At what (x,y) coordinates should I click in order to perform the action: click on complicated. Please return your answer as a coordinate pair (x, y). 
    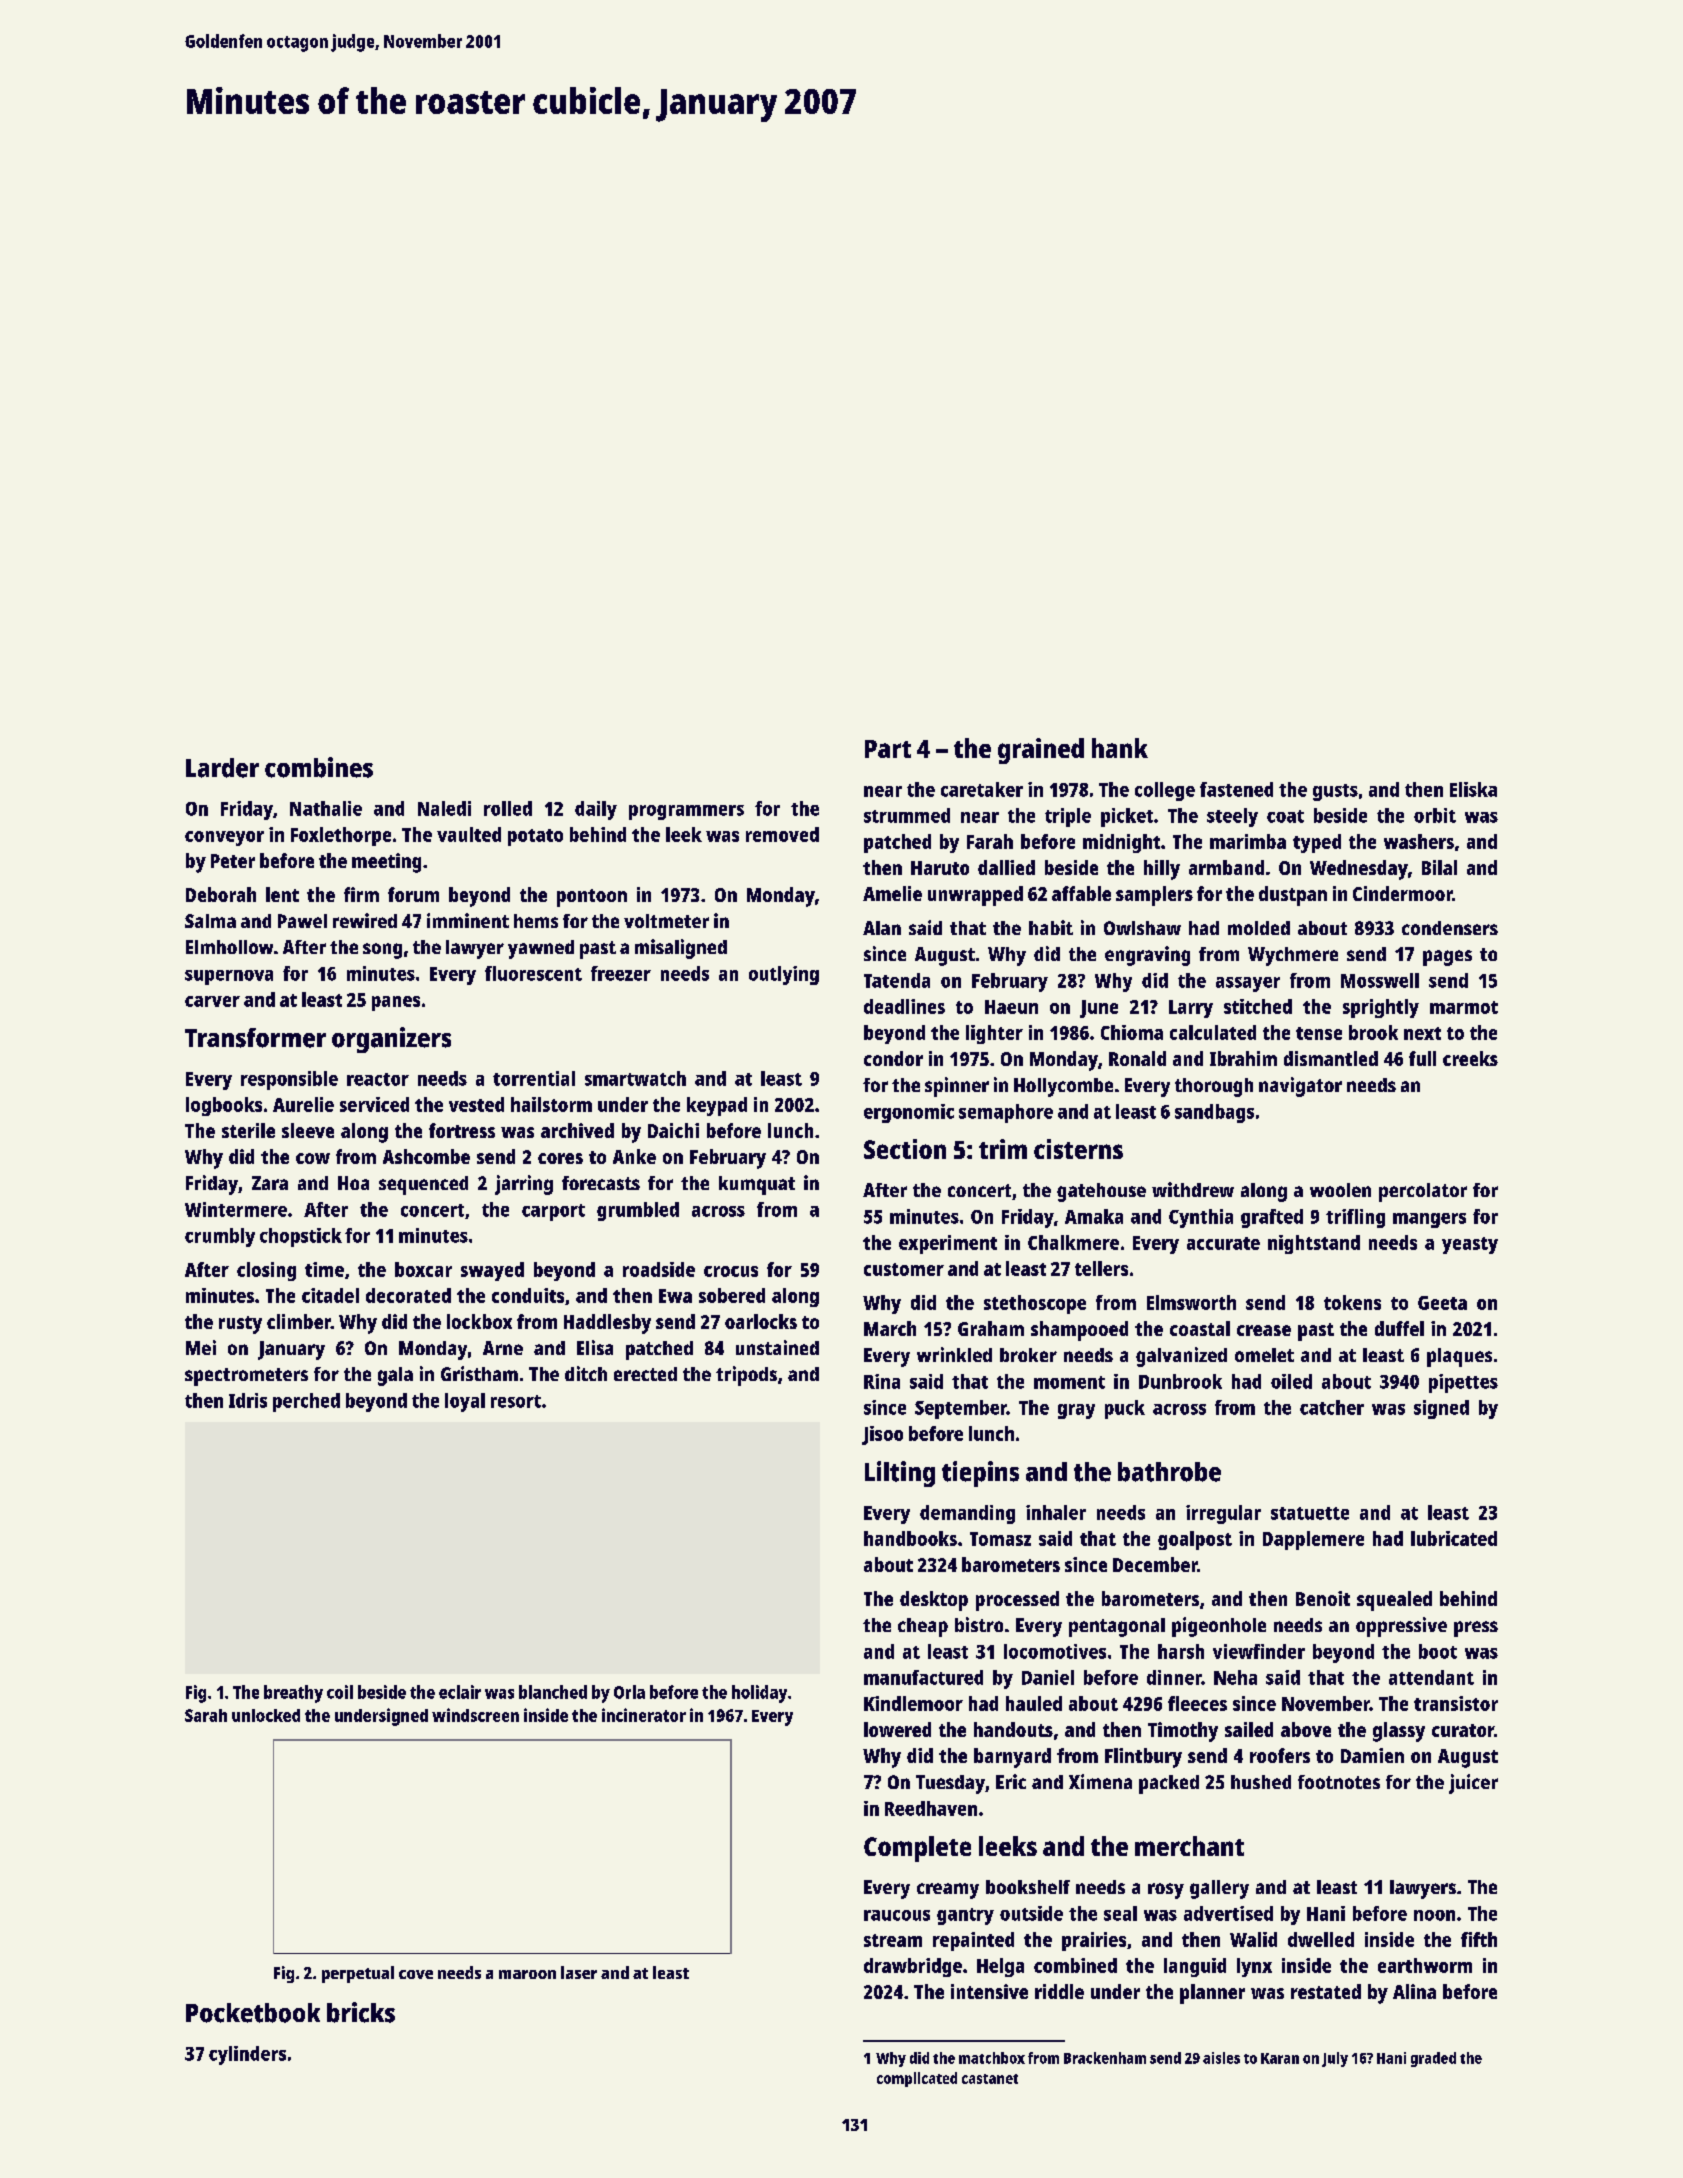
    Looking at the image, I should click on (917, 2079).
